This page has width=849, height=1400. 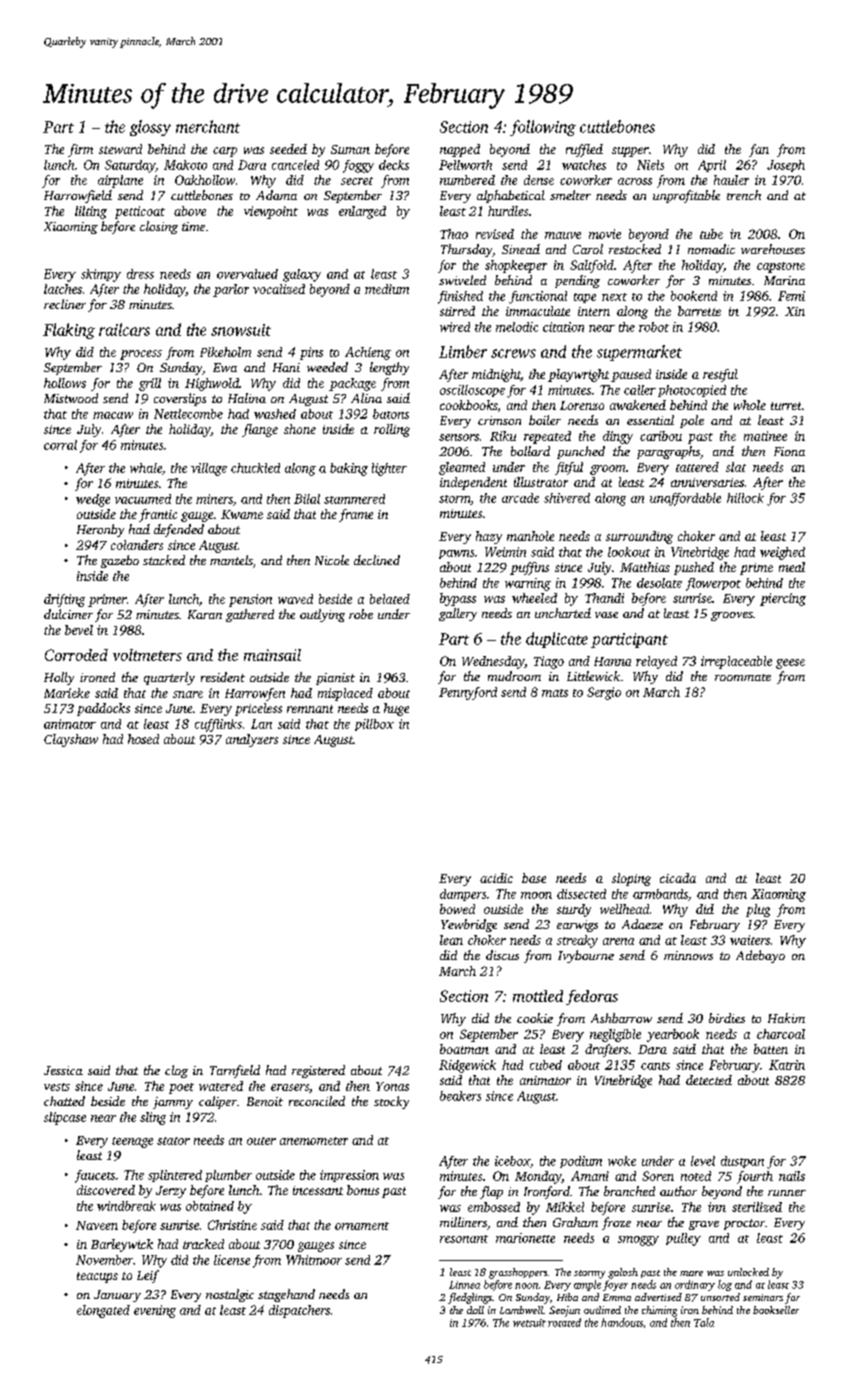 I want to click on following, so click(x=543, y=128).
